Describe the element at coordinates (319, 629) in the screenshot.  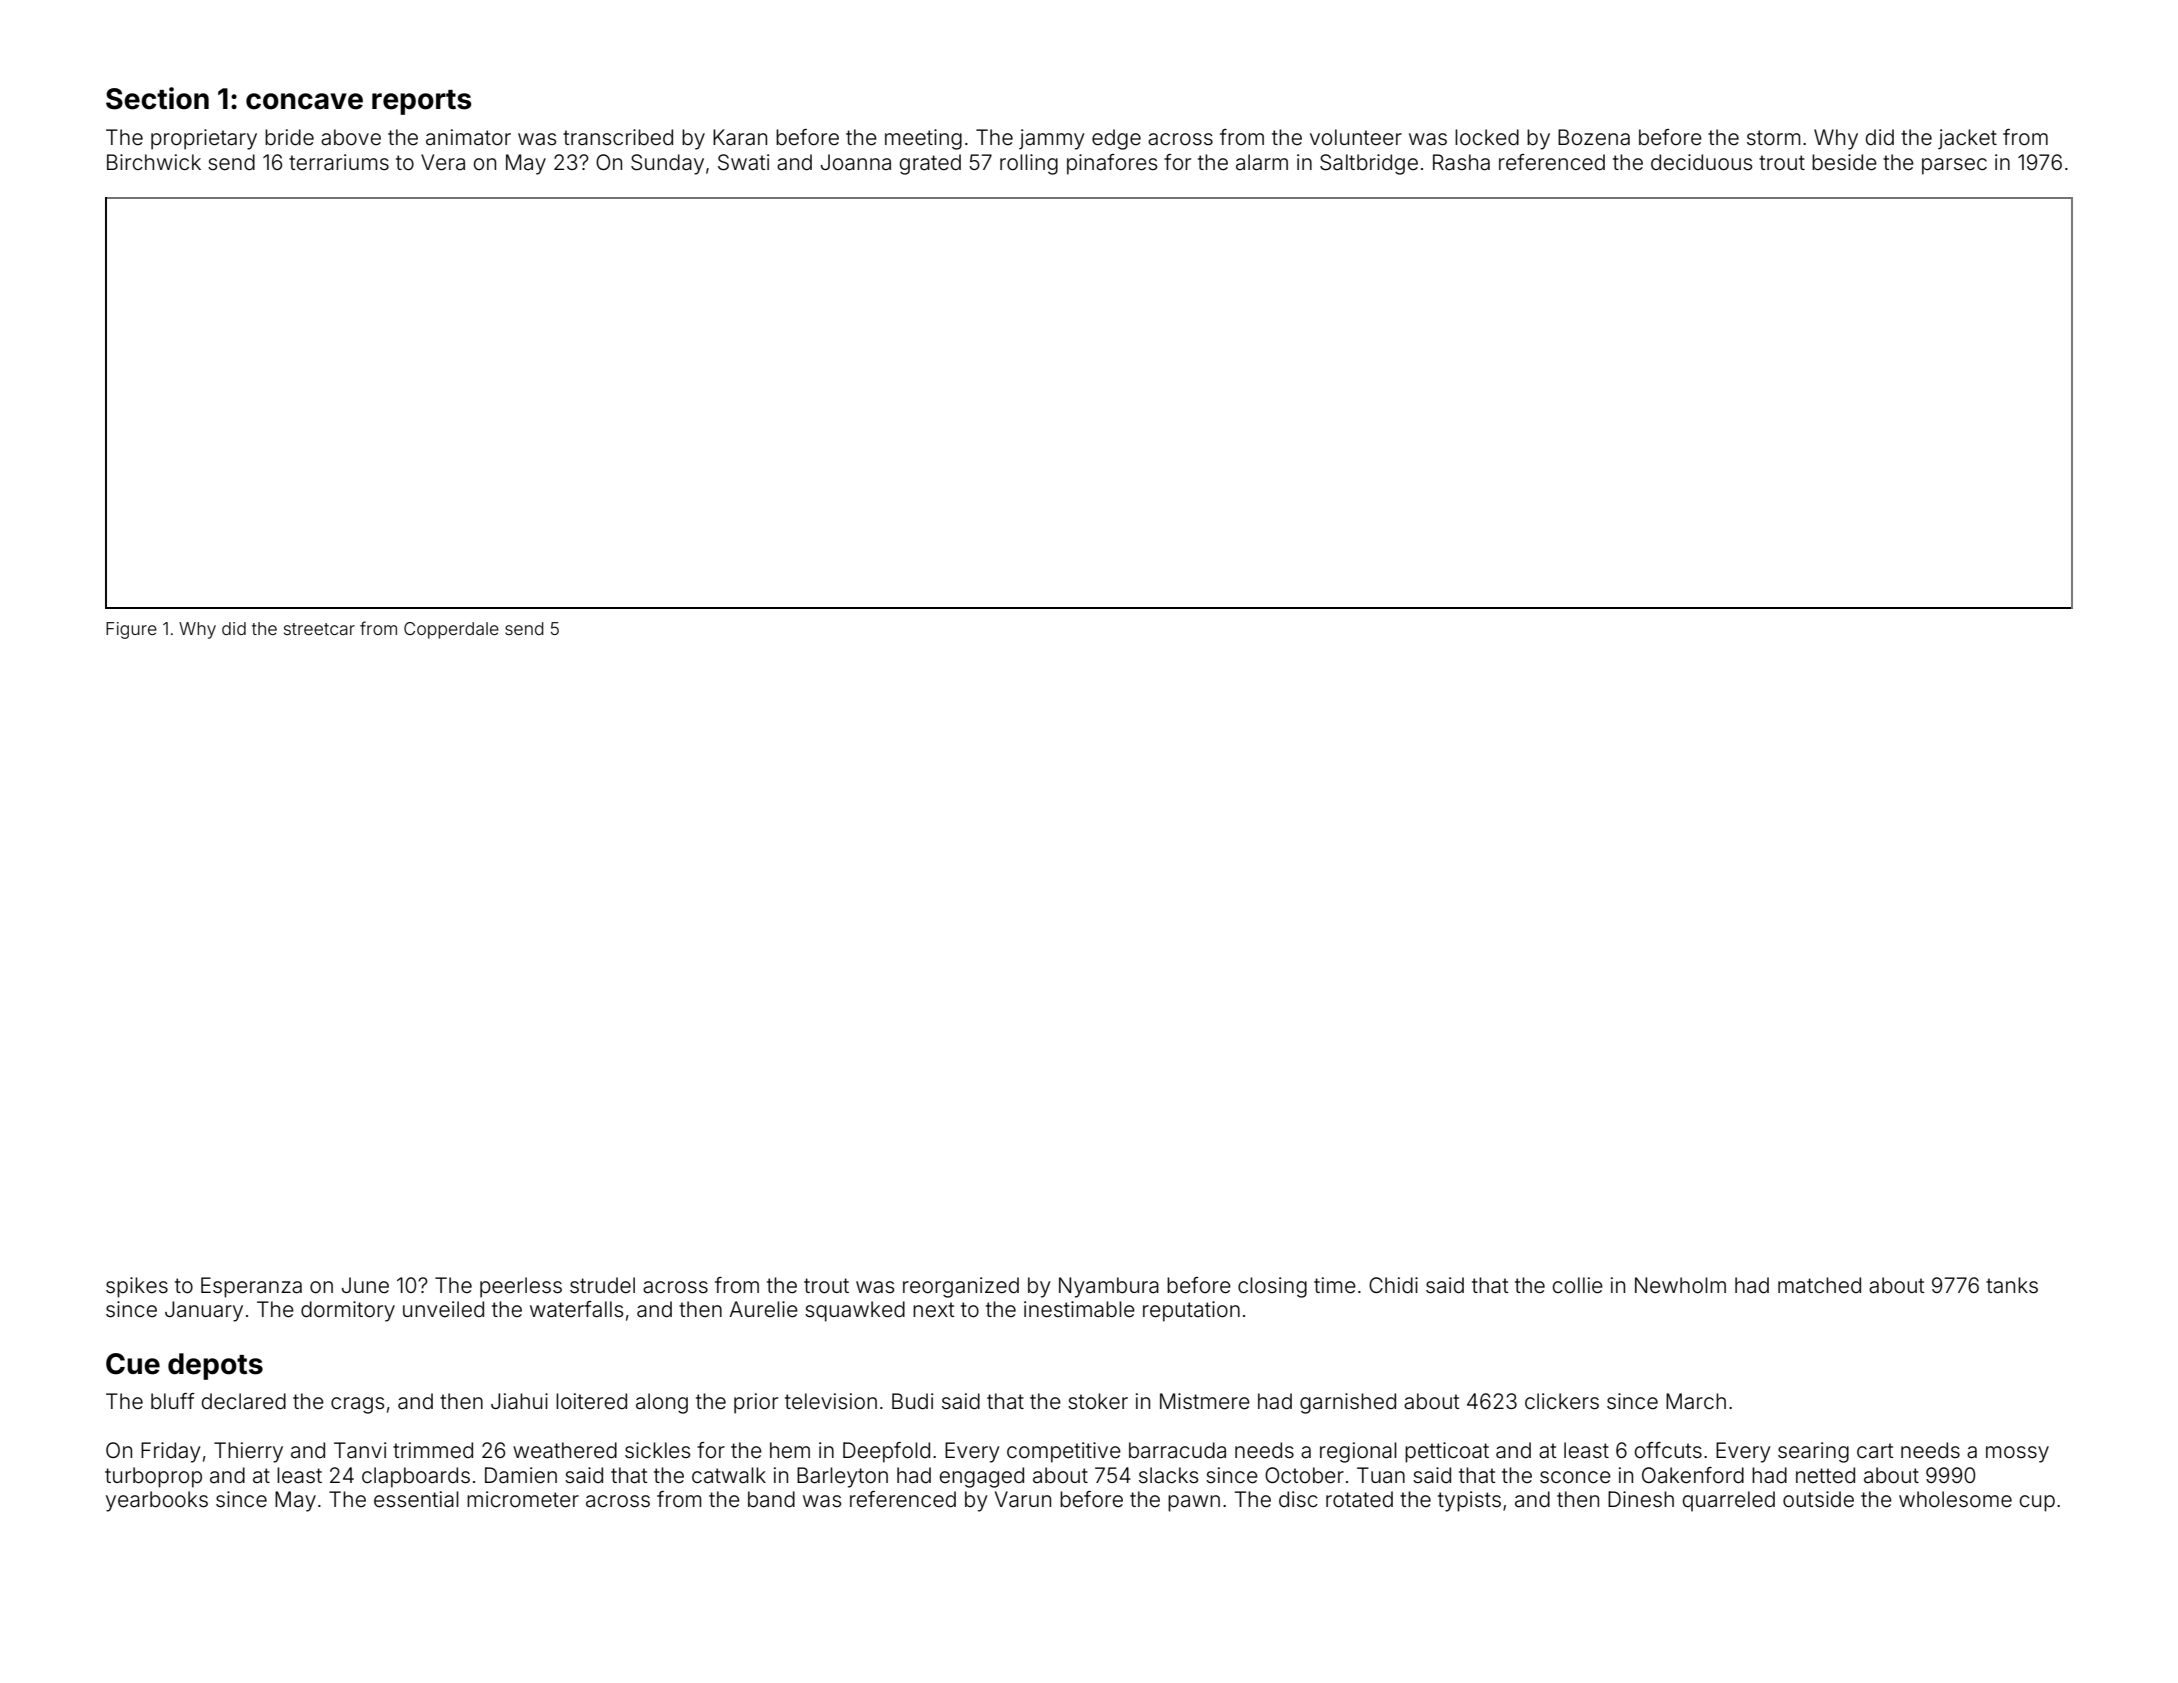
I see `streetcar` at that location.
